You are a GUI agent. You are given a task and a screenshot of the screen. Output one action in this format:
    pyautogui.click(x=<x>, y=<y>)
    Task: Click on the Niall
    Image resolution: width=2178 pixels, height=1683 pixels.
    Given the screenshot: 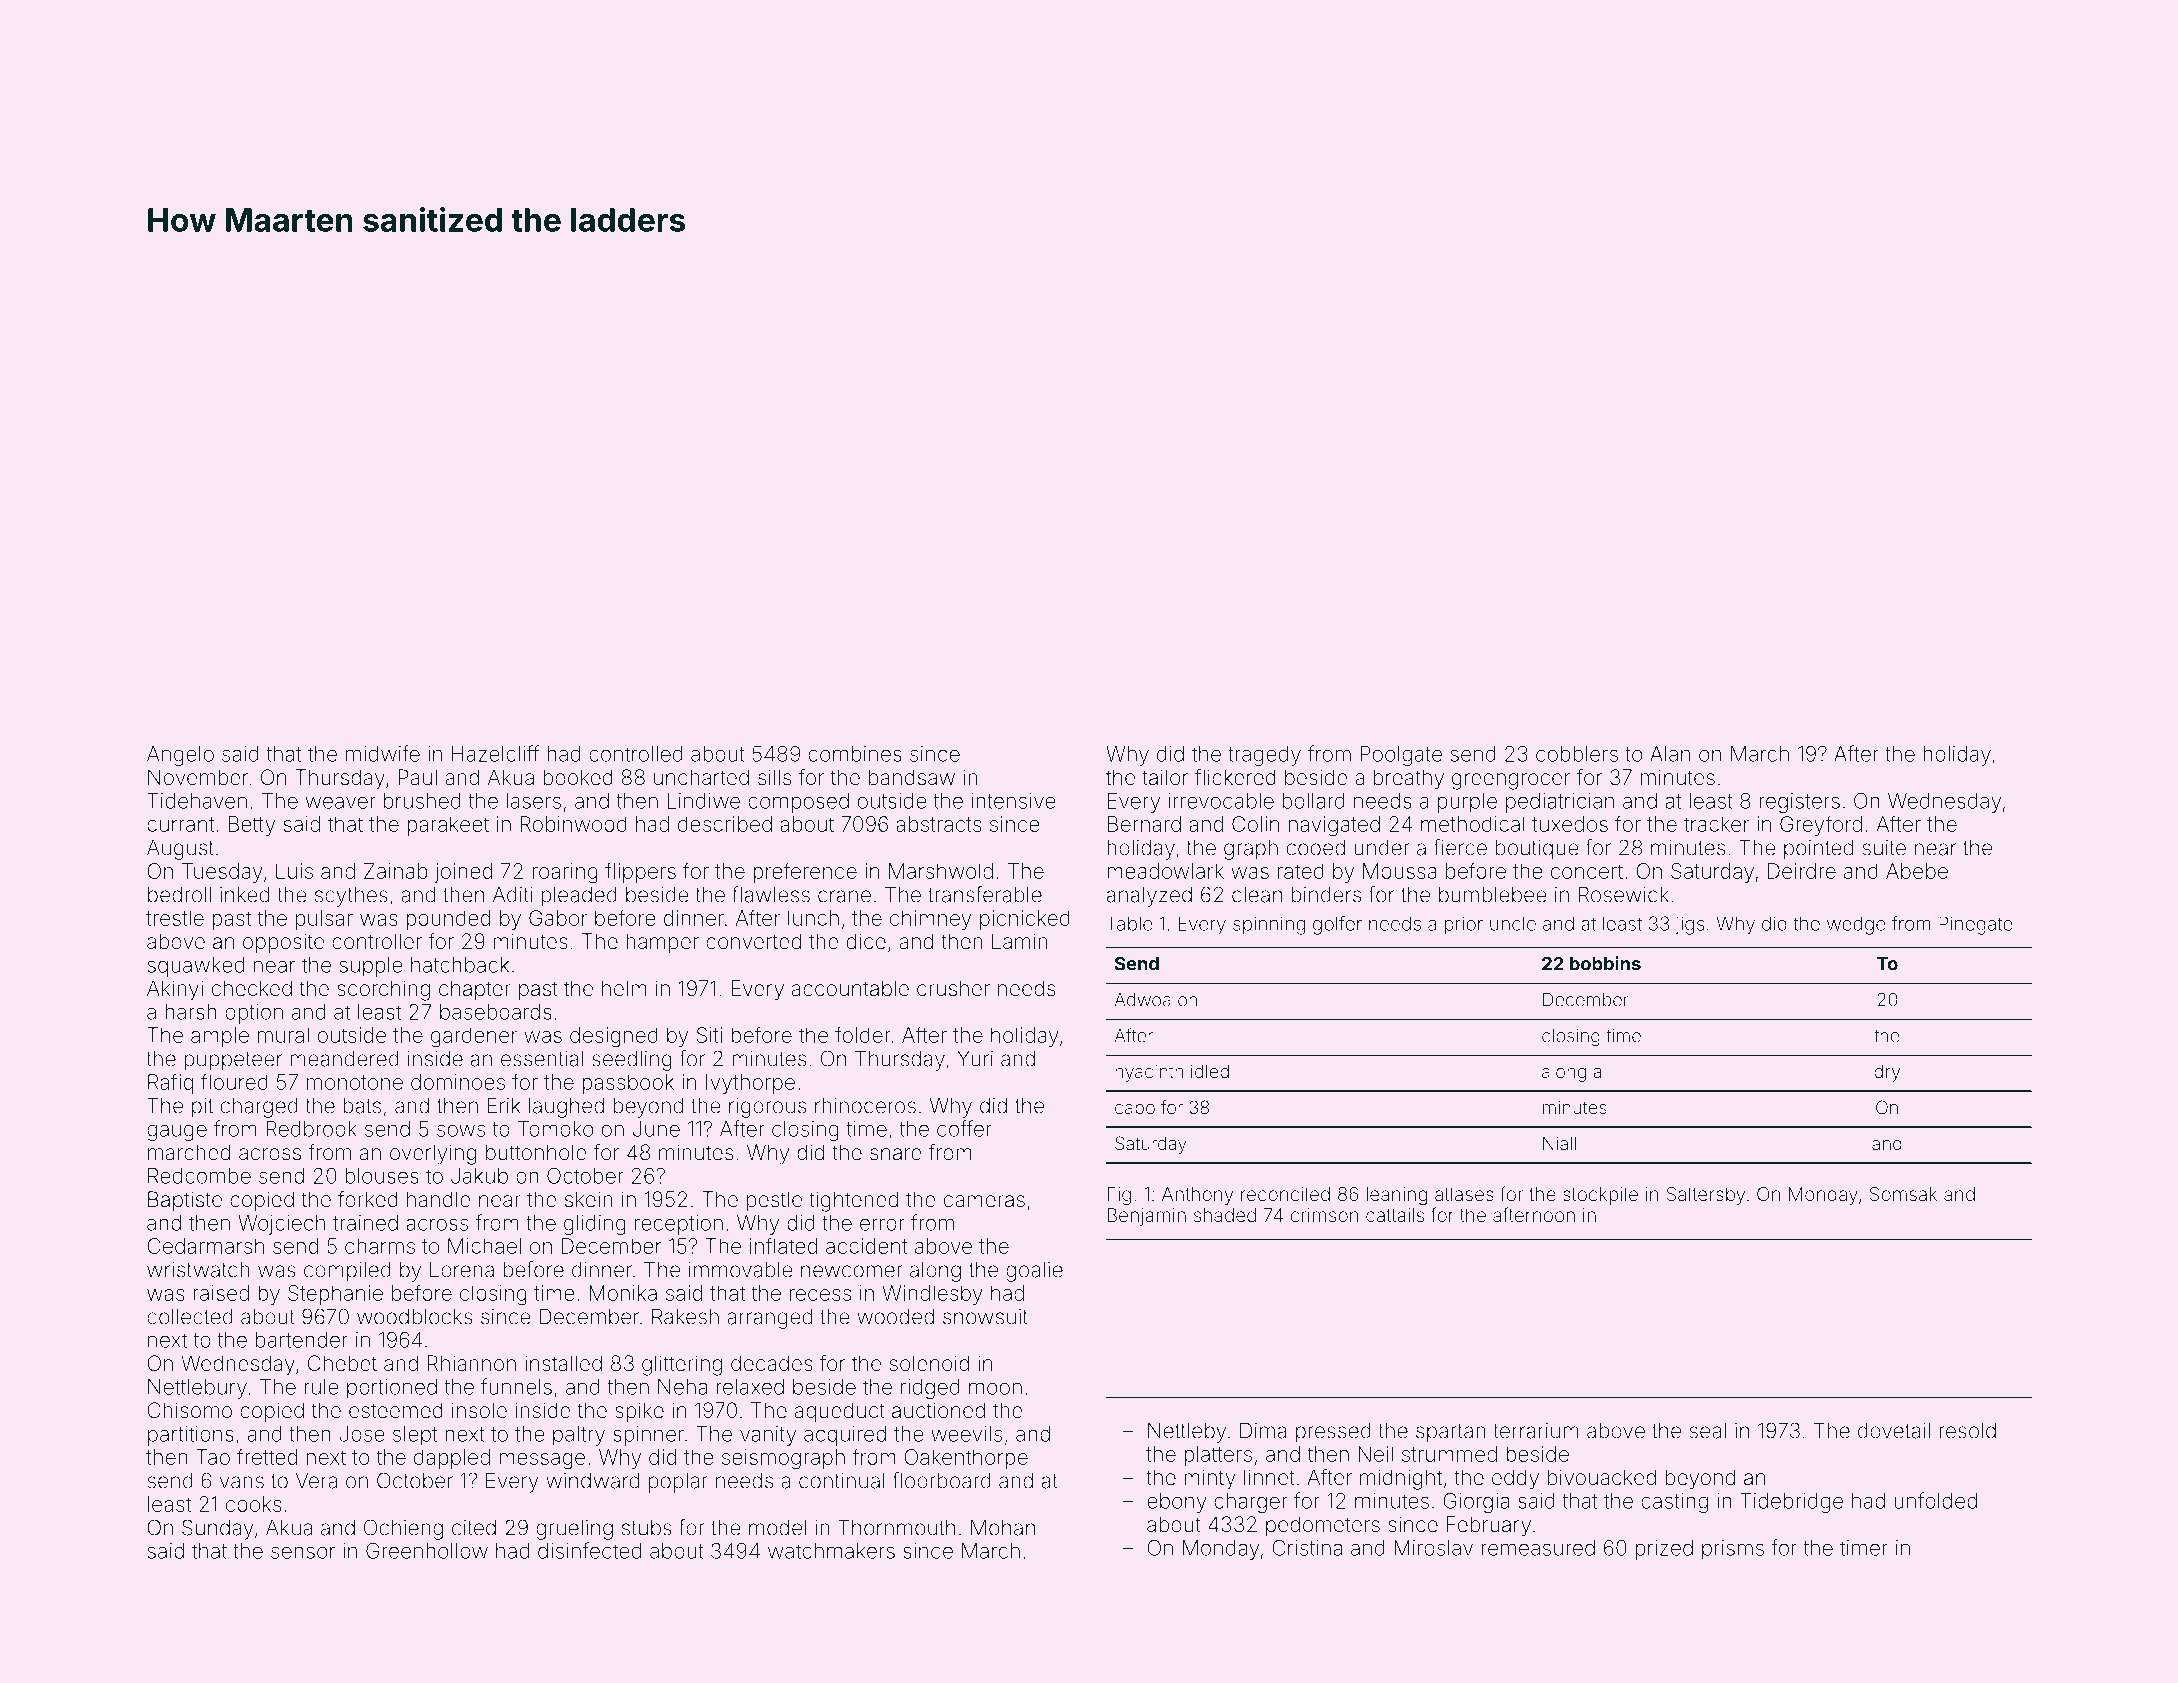 What is the action you would take?
    pyautogui.click(x=1559, y=1143)
